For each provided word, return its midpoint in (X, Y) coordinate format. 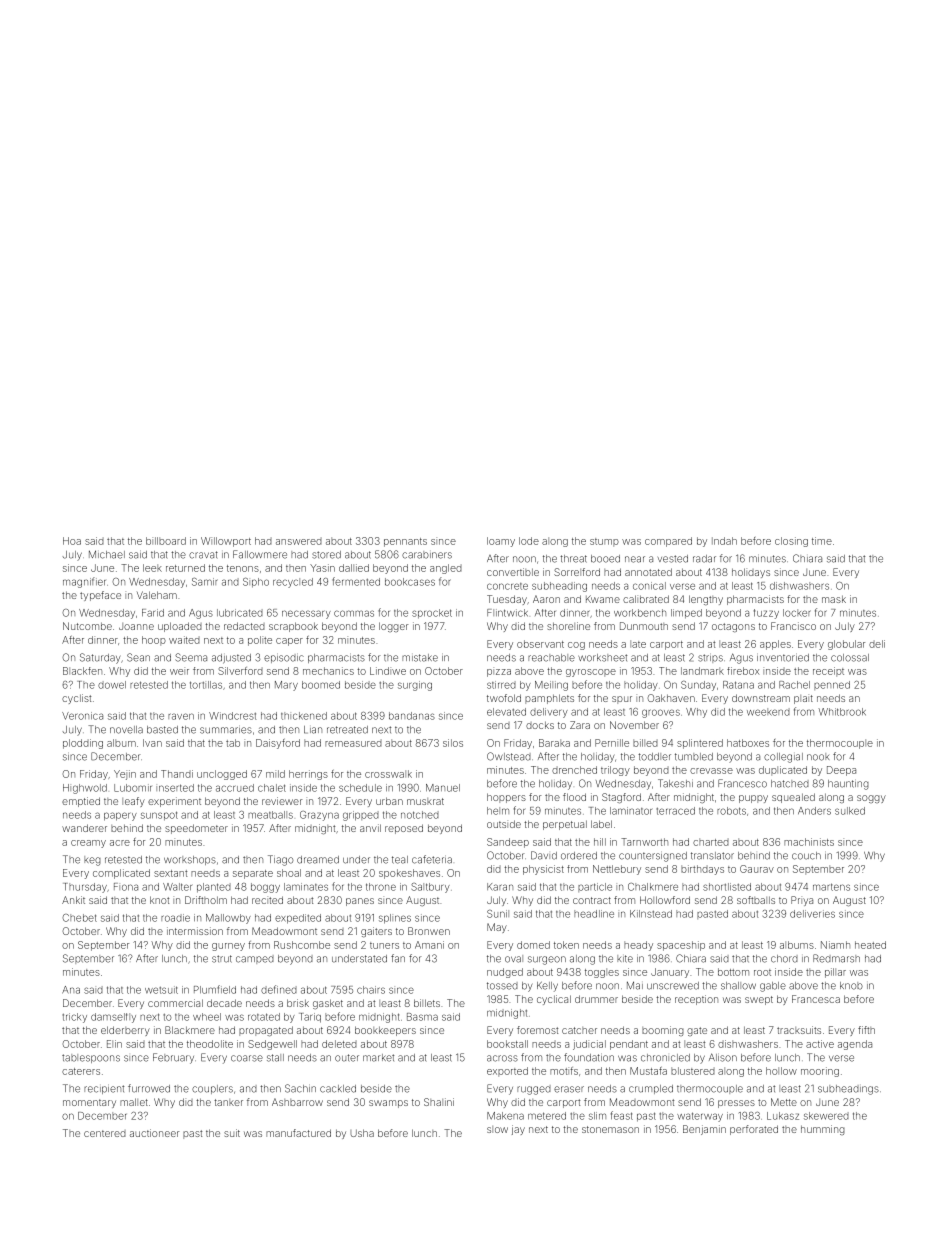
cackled (338, 1089)
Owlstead (509, 756)
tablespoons (91, 1058)
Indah (724, 541)
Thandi (177, 774)
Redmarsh (836, 958)
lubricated (240, 613)
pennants (405, 542)
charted (711, 842)
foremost (537, 1030)
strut (222, 959)
